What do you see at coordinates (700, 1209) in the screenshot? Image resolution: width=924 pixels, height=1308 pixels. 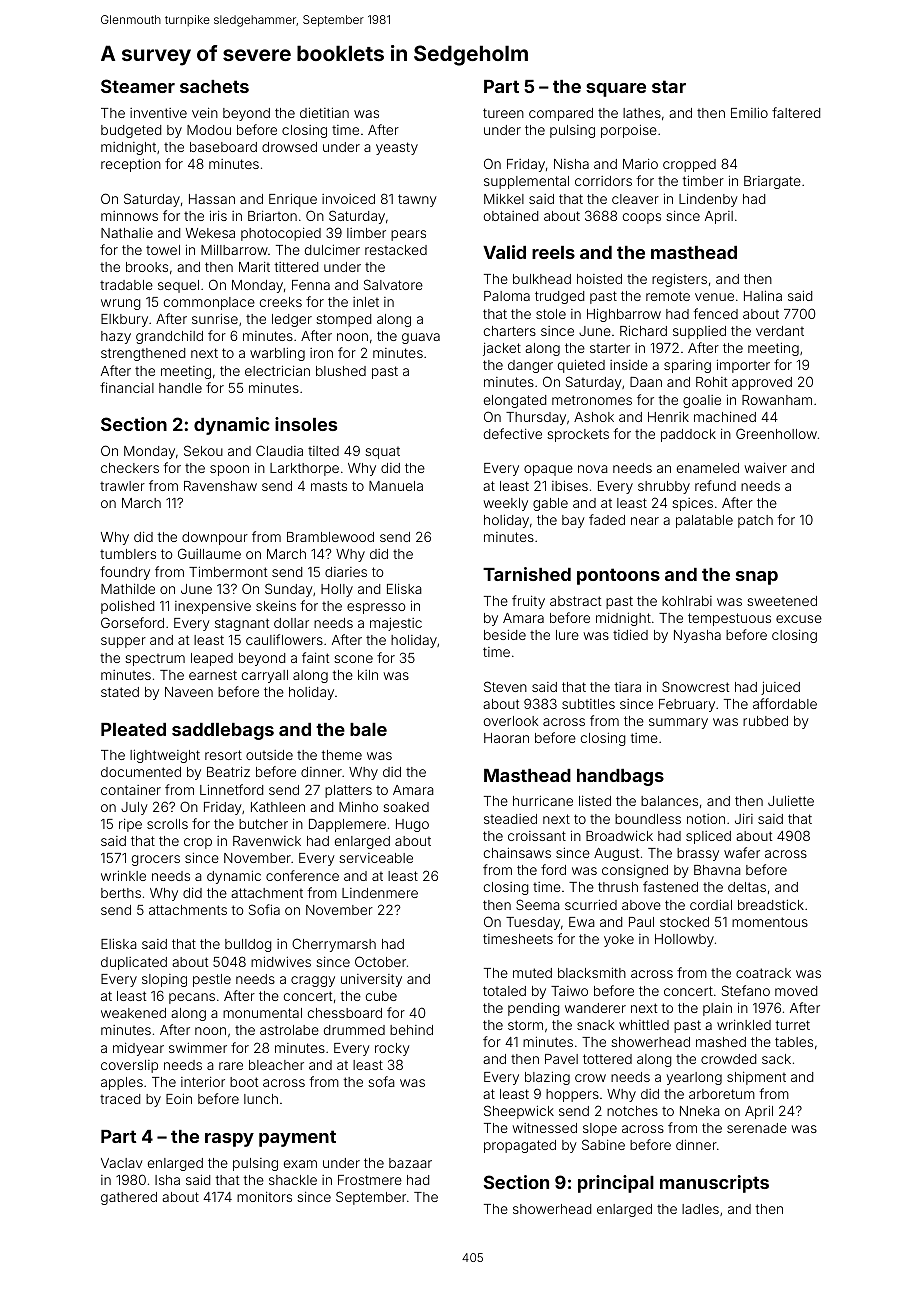 I see `ladles` at bounding box center [700, 1209].
